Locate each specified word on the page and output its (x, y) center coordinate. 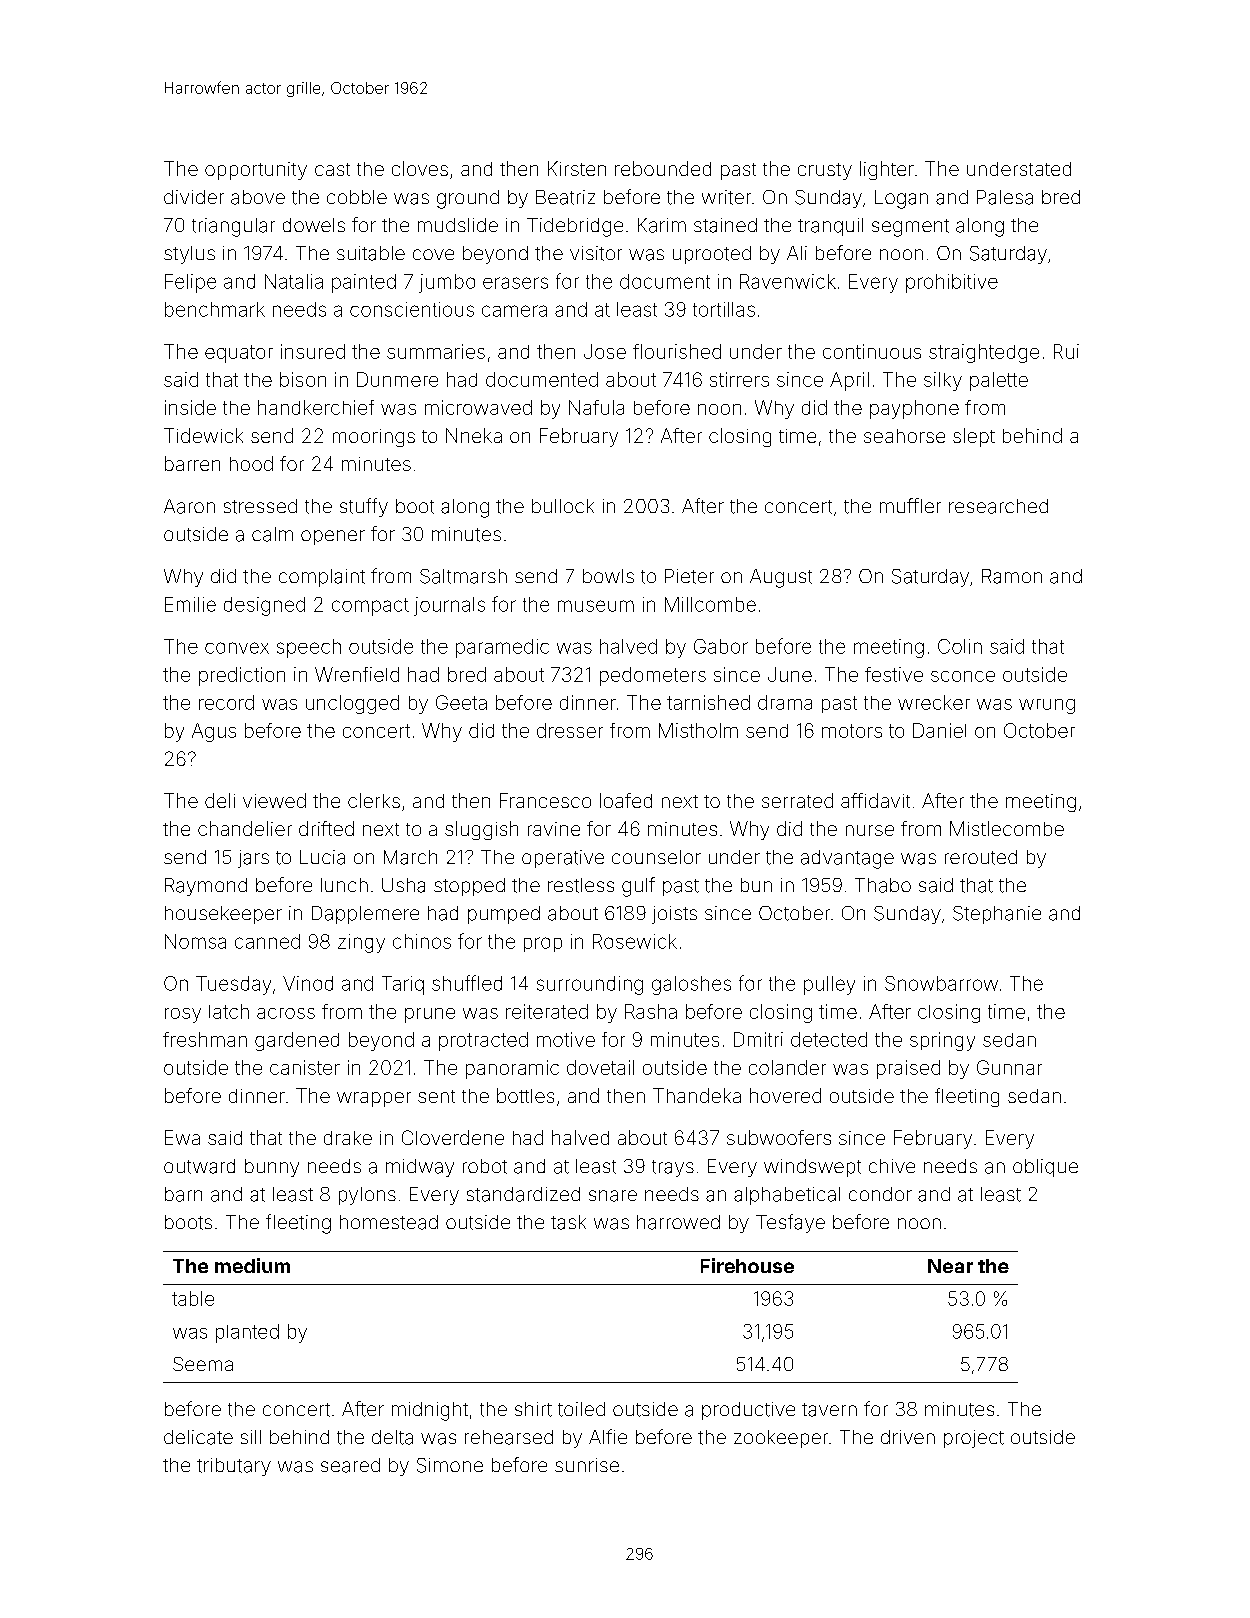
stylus (189, 255)
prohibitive (952, 283)
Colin (960, 646)
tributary (234, 1467)
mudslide (458, 225)
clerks (374, 800)
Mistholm (698, 730)
